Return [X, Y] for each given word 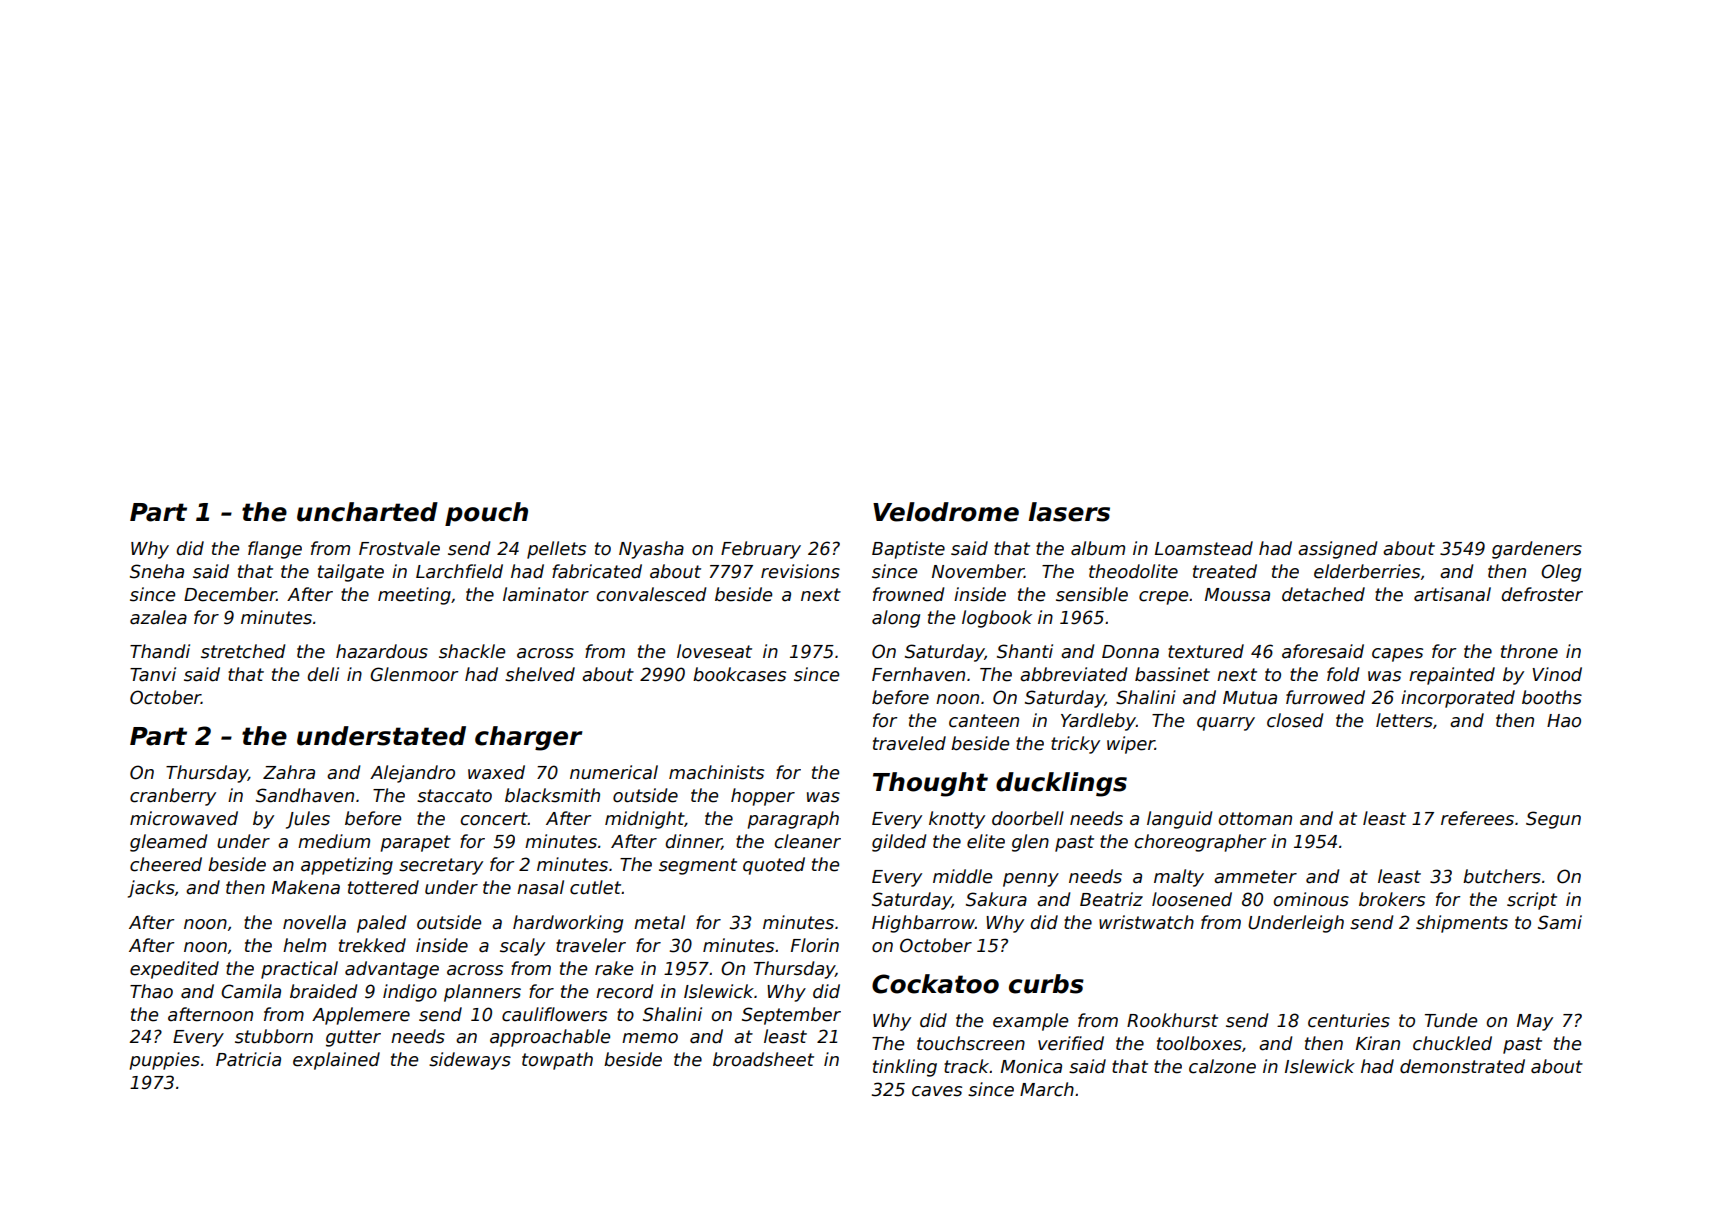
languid [1179, 820]
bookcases [739, 674]
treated [1225, 571]
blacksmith [552, 795]
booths [1552, 697]
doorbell [1028, 818]
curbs [1046, 984]
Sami [1560, 922]
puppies [164, 1061]
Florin [815, 945]
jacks [151, 889]
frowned [908, 594]
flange [275, 550]
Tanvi [153, 674]
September [791, 1016]
